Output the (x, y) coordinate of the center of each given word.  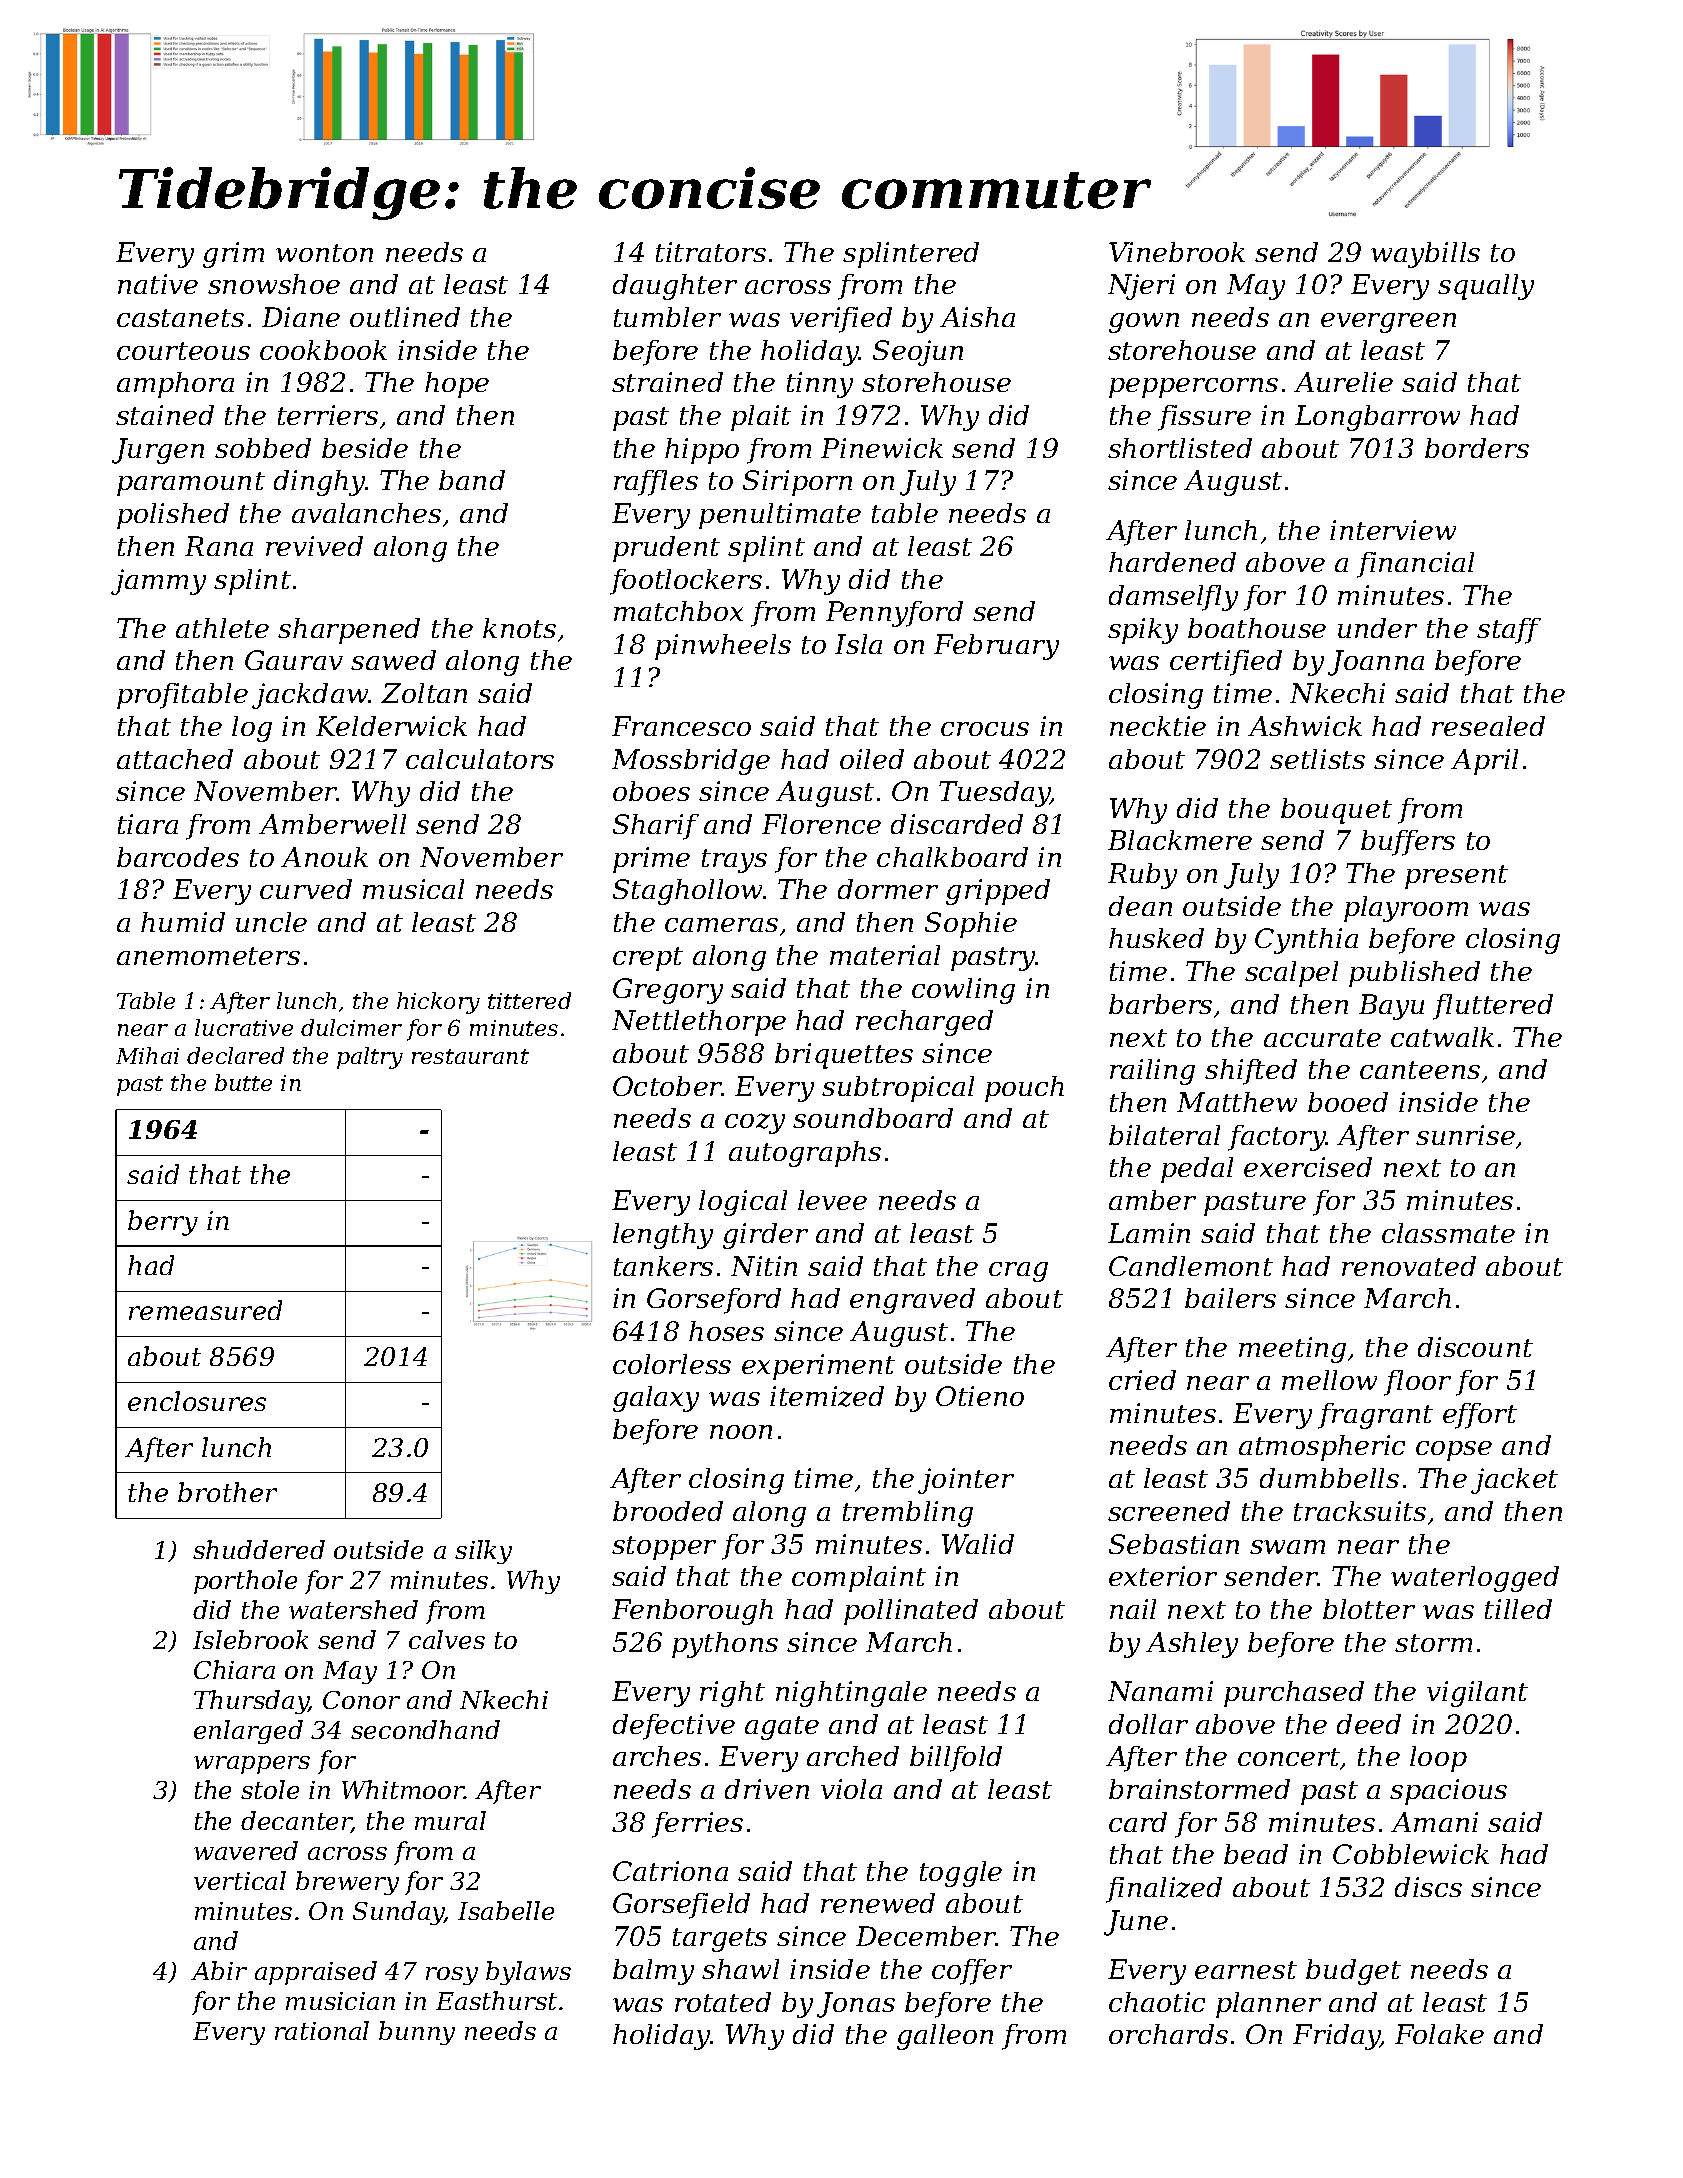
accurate (1322, 1038)
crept (648, 959)
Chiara (234, 1669)
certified (1226, 663)
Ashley (1192, 1645)
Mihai (147, 1055)
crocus (985, 729)
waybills (1425, 255)
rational (322, 2030)
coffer (972, 1972)
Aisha (977, 317)
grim (233, 255)
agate (782, 1728)
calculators (480, 759)
